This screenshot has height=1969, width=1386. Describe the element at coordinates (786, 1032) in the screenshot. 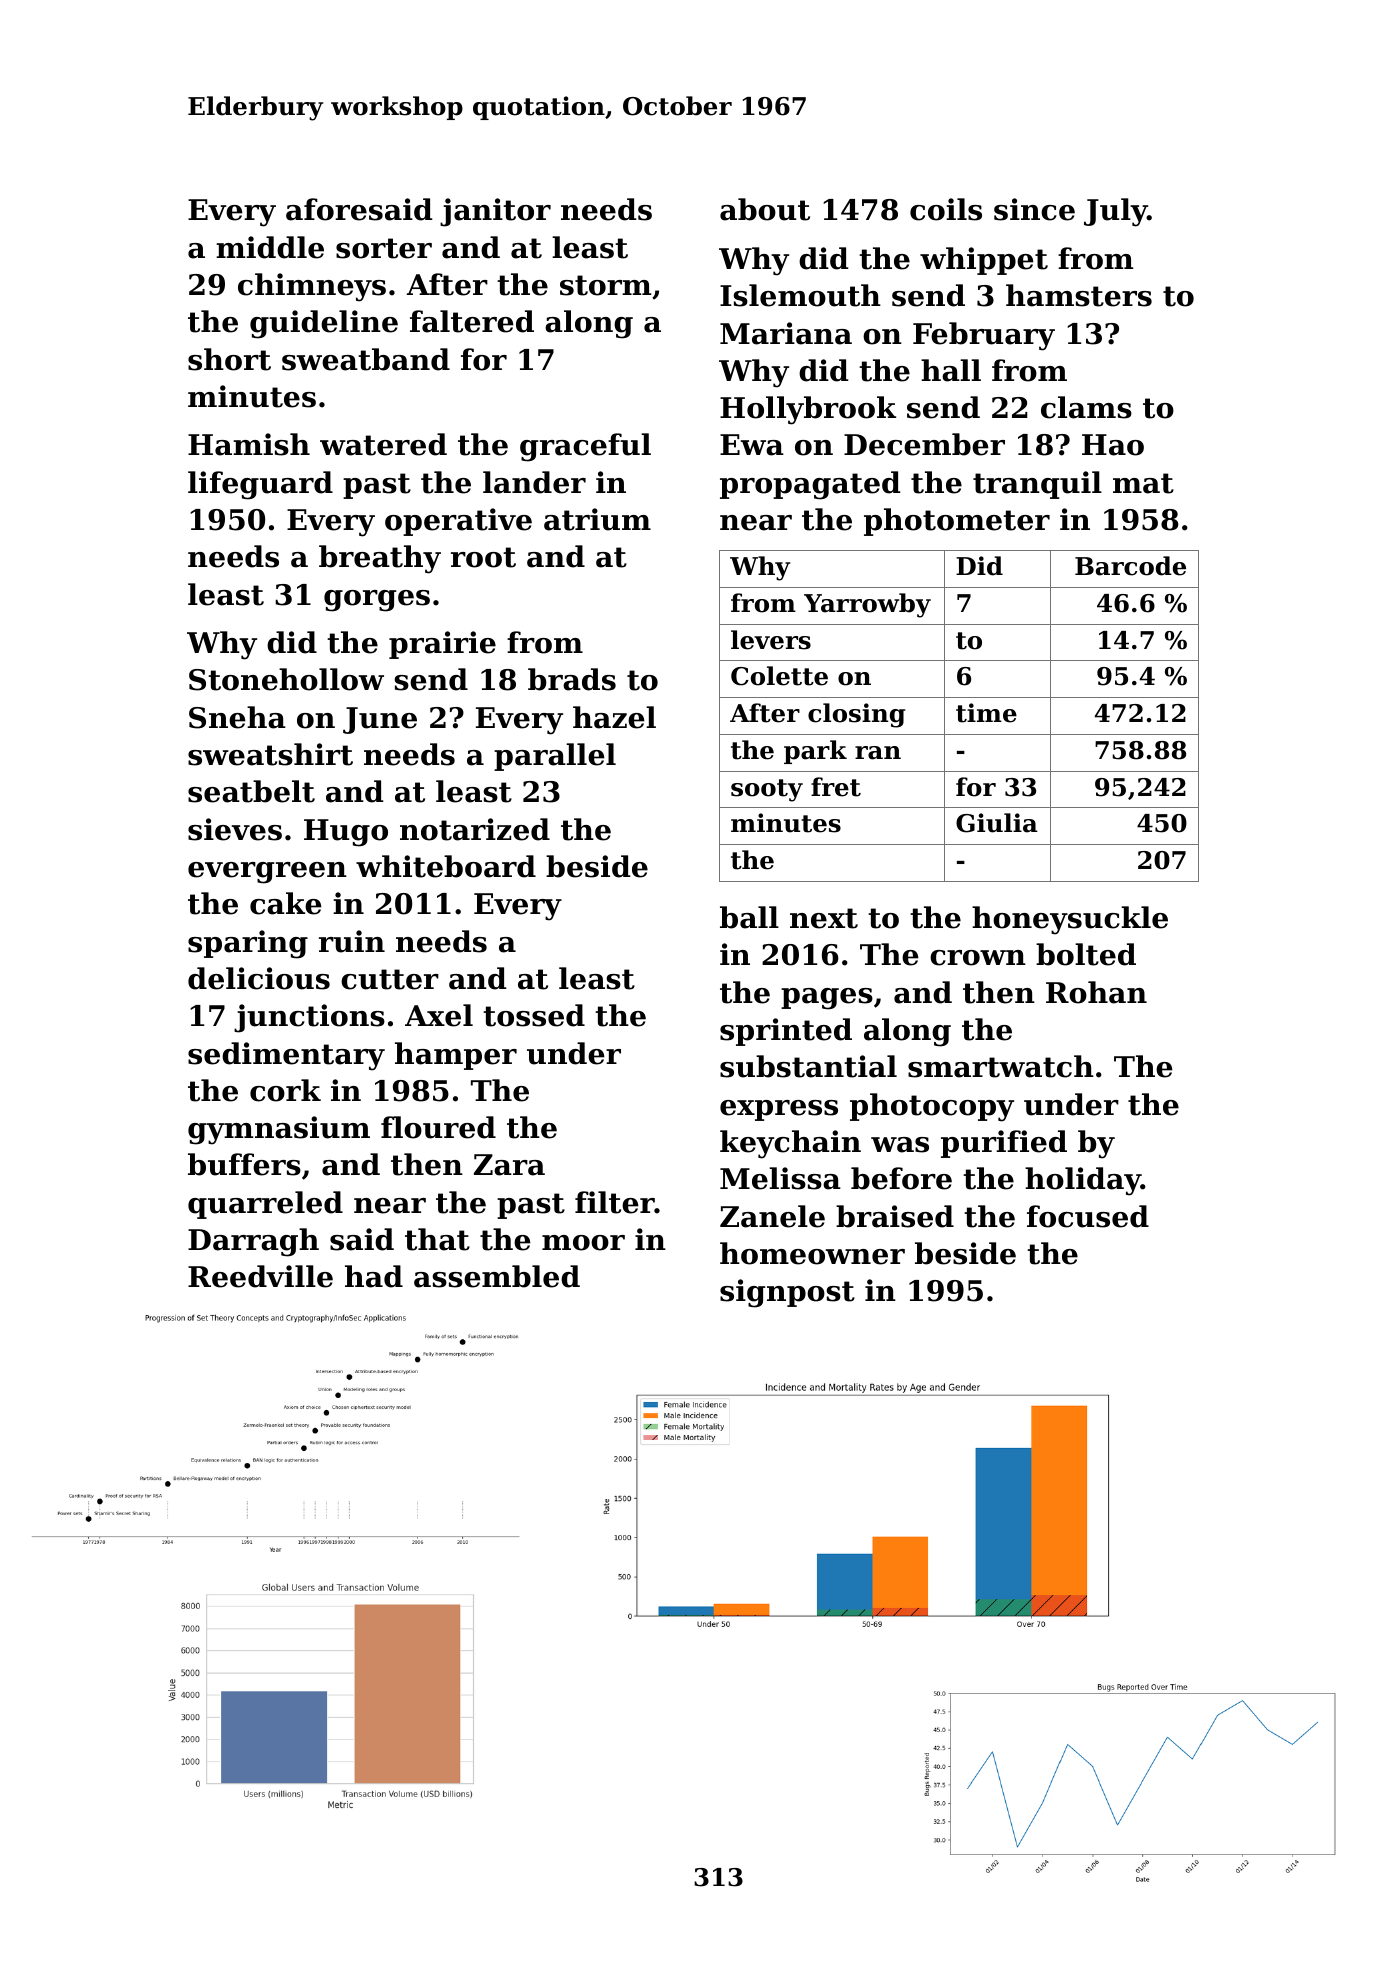

I see `sprinted` at that location.
